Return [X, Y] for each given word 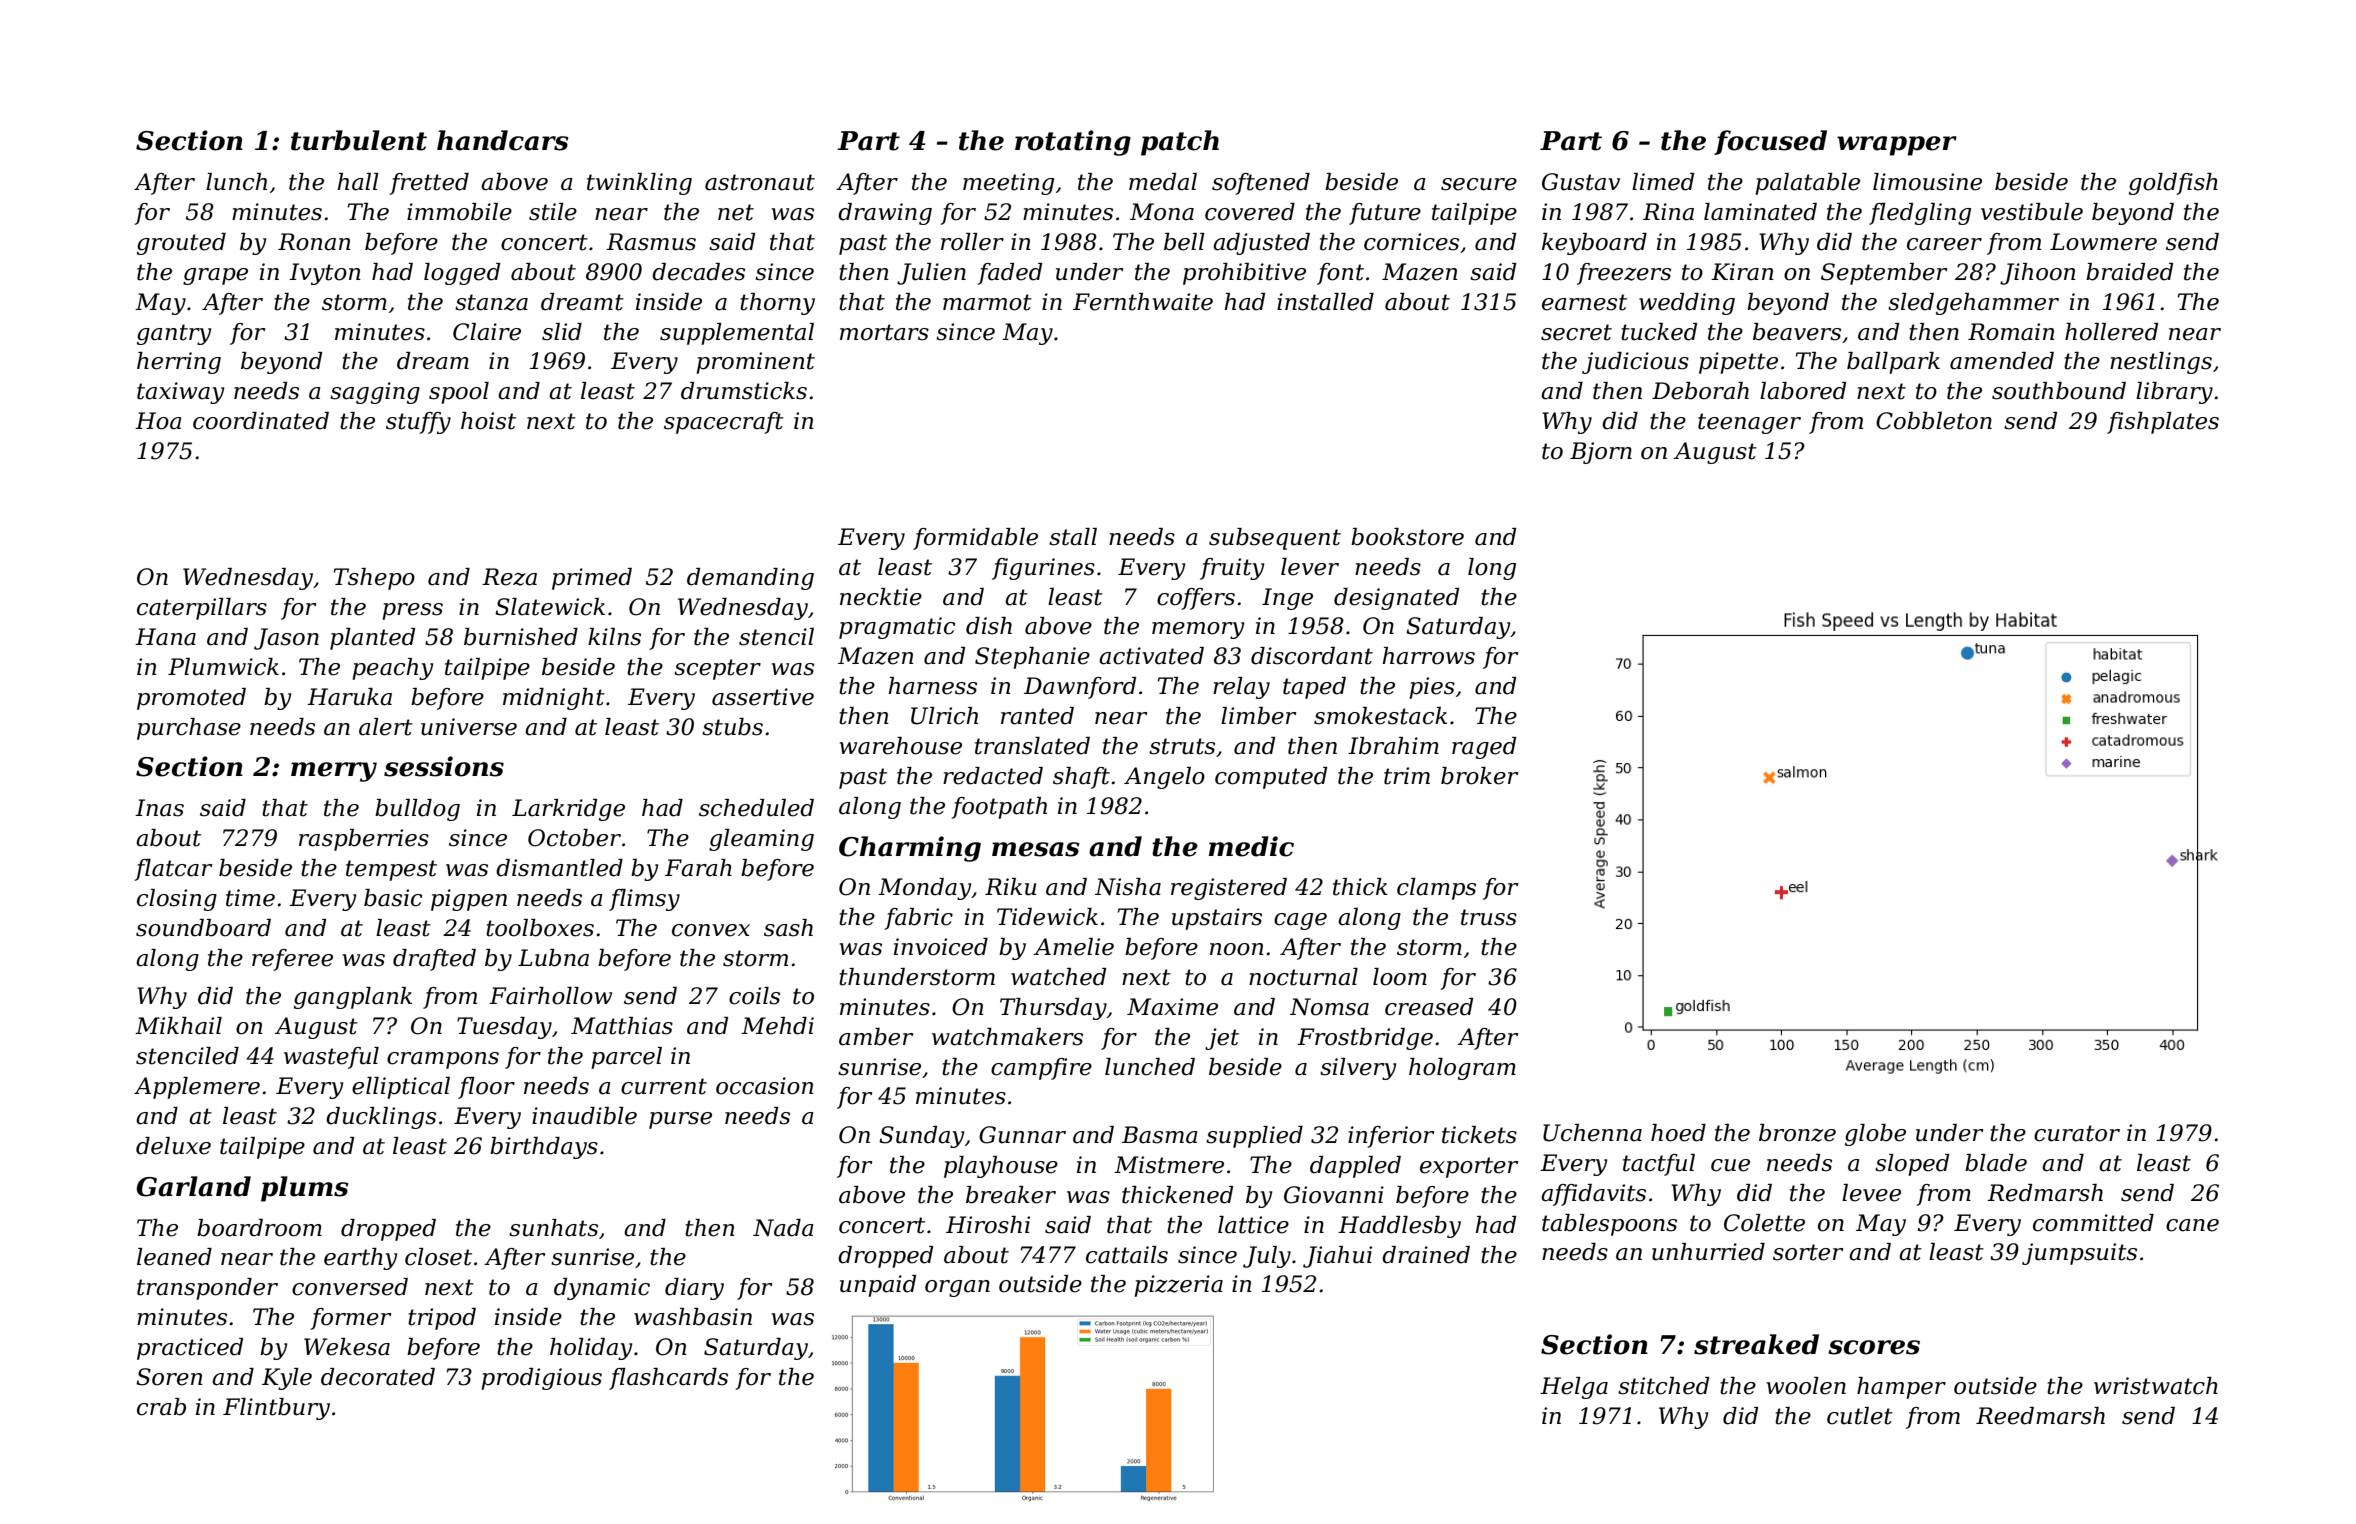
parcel [626, 1058]
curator [2077, 1133]
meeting [1008, 184]
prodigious [541, 1379]
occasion [765, 1086]
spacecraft [724, 423]
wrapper [1897, 146]
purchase [189, 729]
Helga [1574, 1388]
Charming [910, 849]
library [2174, 393]
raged [1484, 748]
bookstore [1407, 537]
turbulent [359, 140]
